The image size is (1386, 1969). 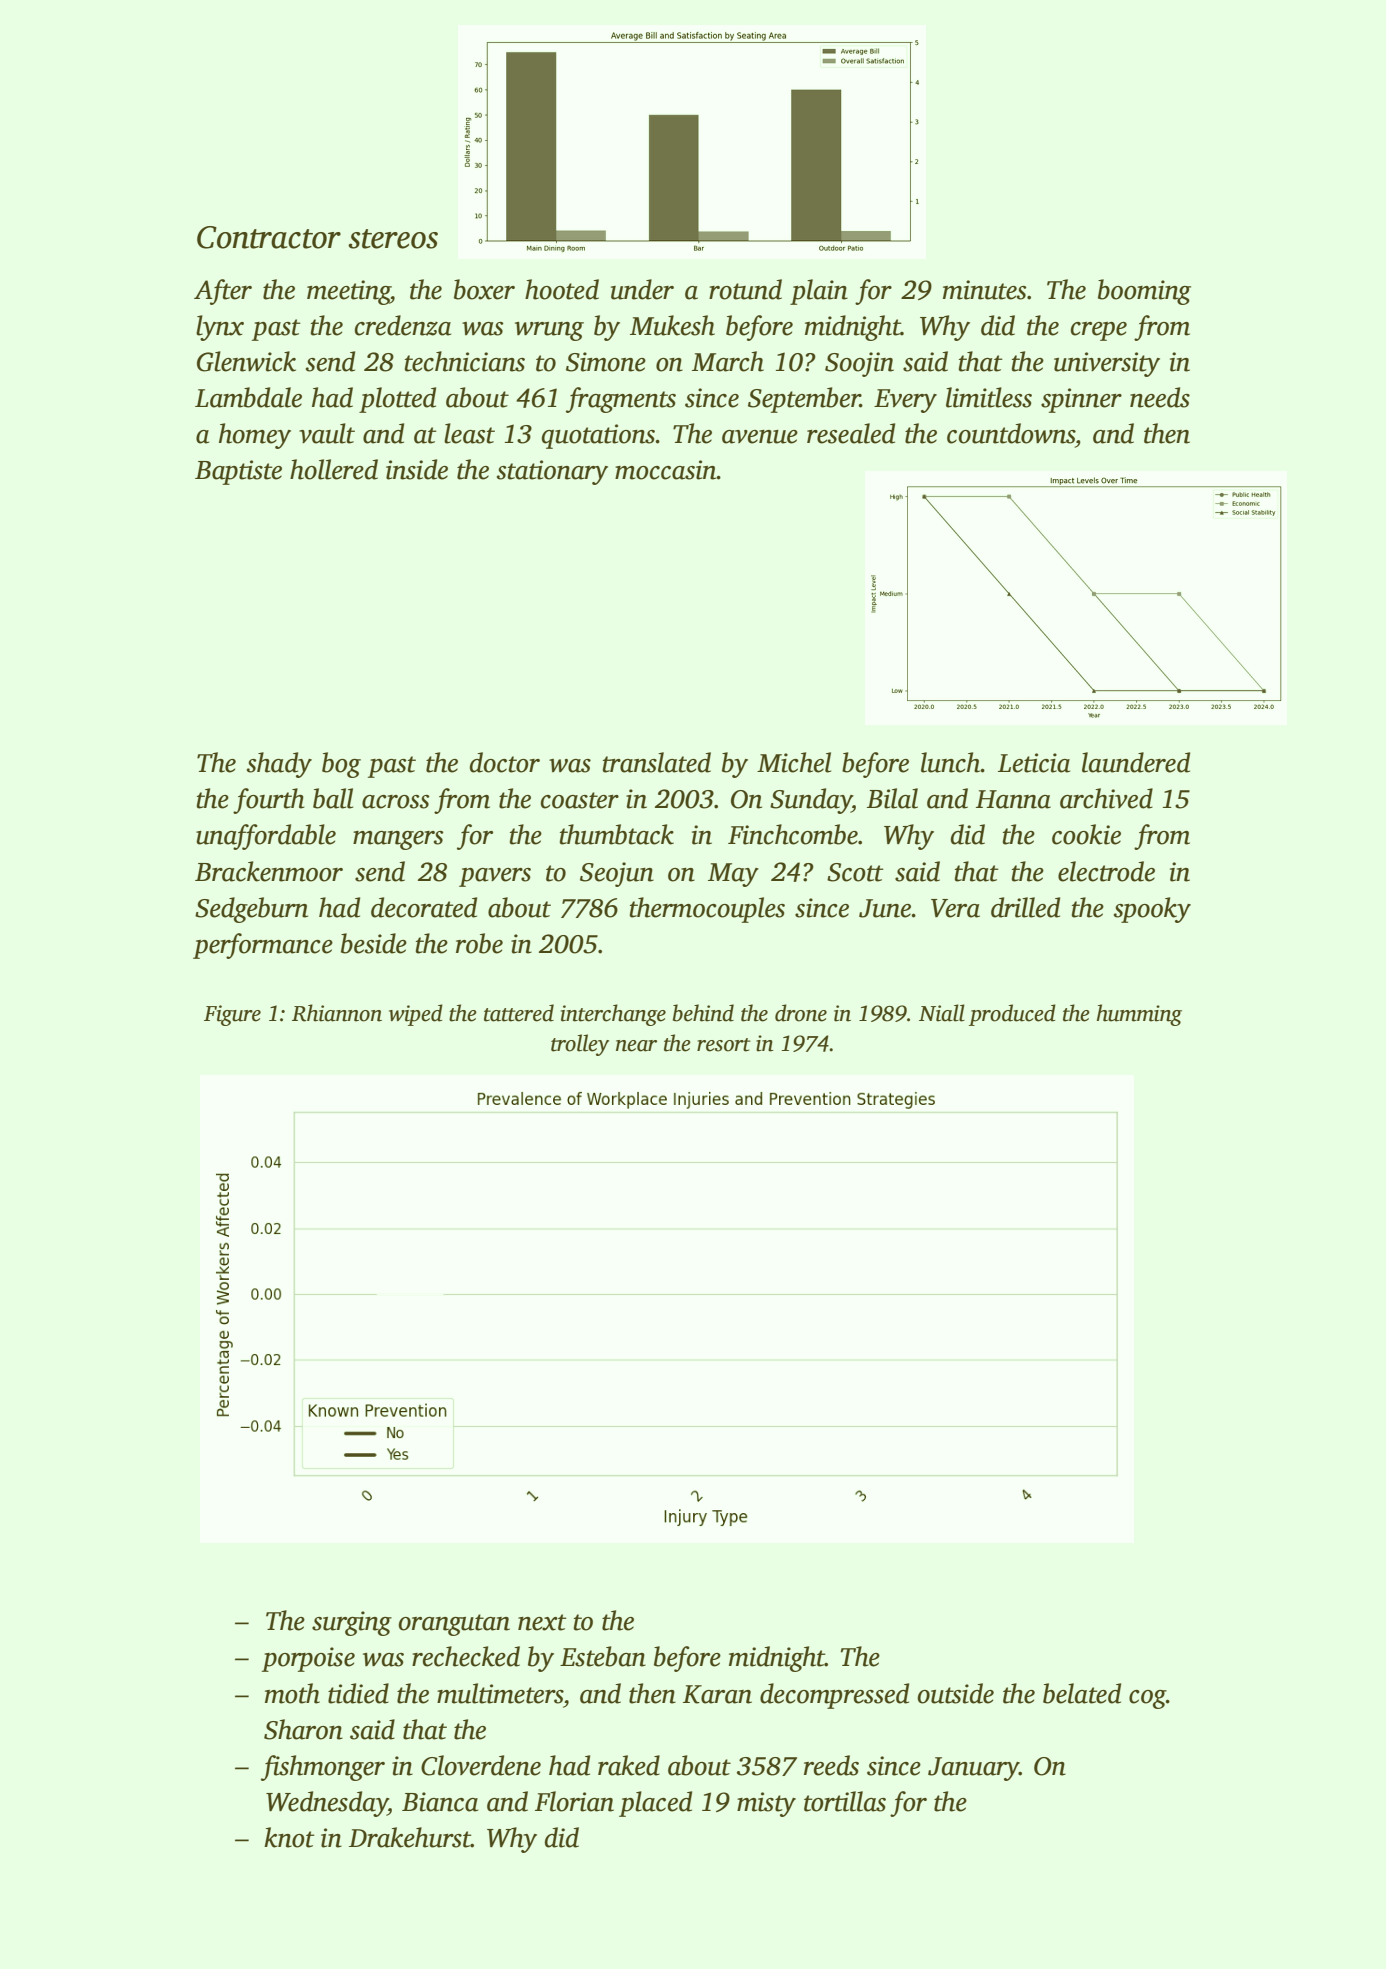 I want to click on minutes, so click(x=985, y=290).
